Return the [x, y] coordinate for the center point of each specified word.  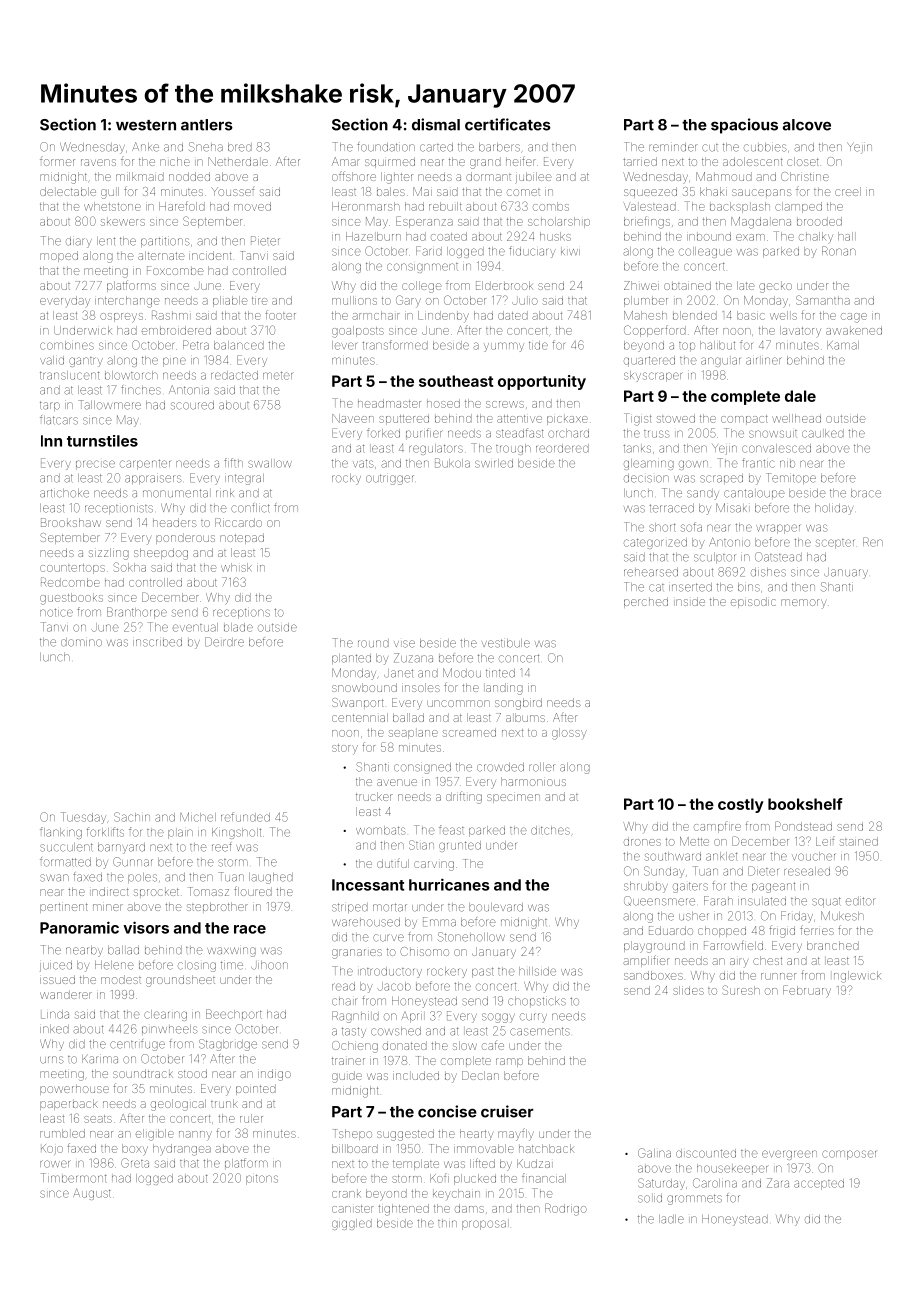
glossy [569, 734]
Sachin [132, 817]
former [57, 161]
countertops [72, 569]
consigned [422, 768]
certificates [508, 124]
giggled [352, 1224]
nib [787, 464]
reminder [673, 147]
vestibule [506, 643]
